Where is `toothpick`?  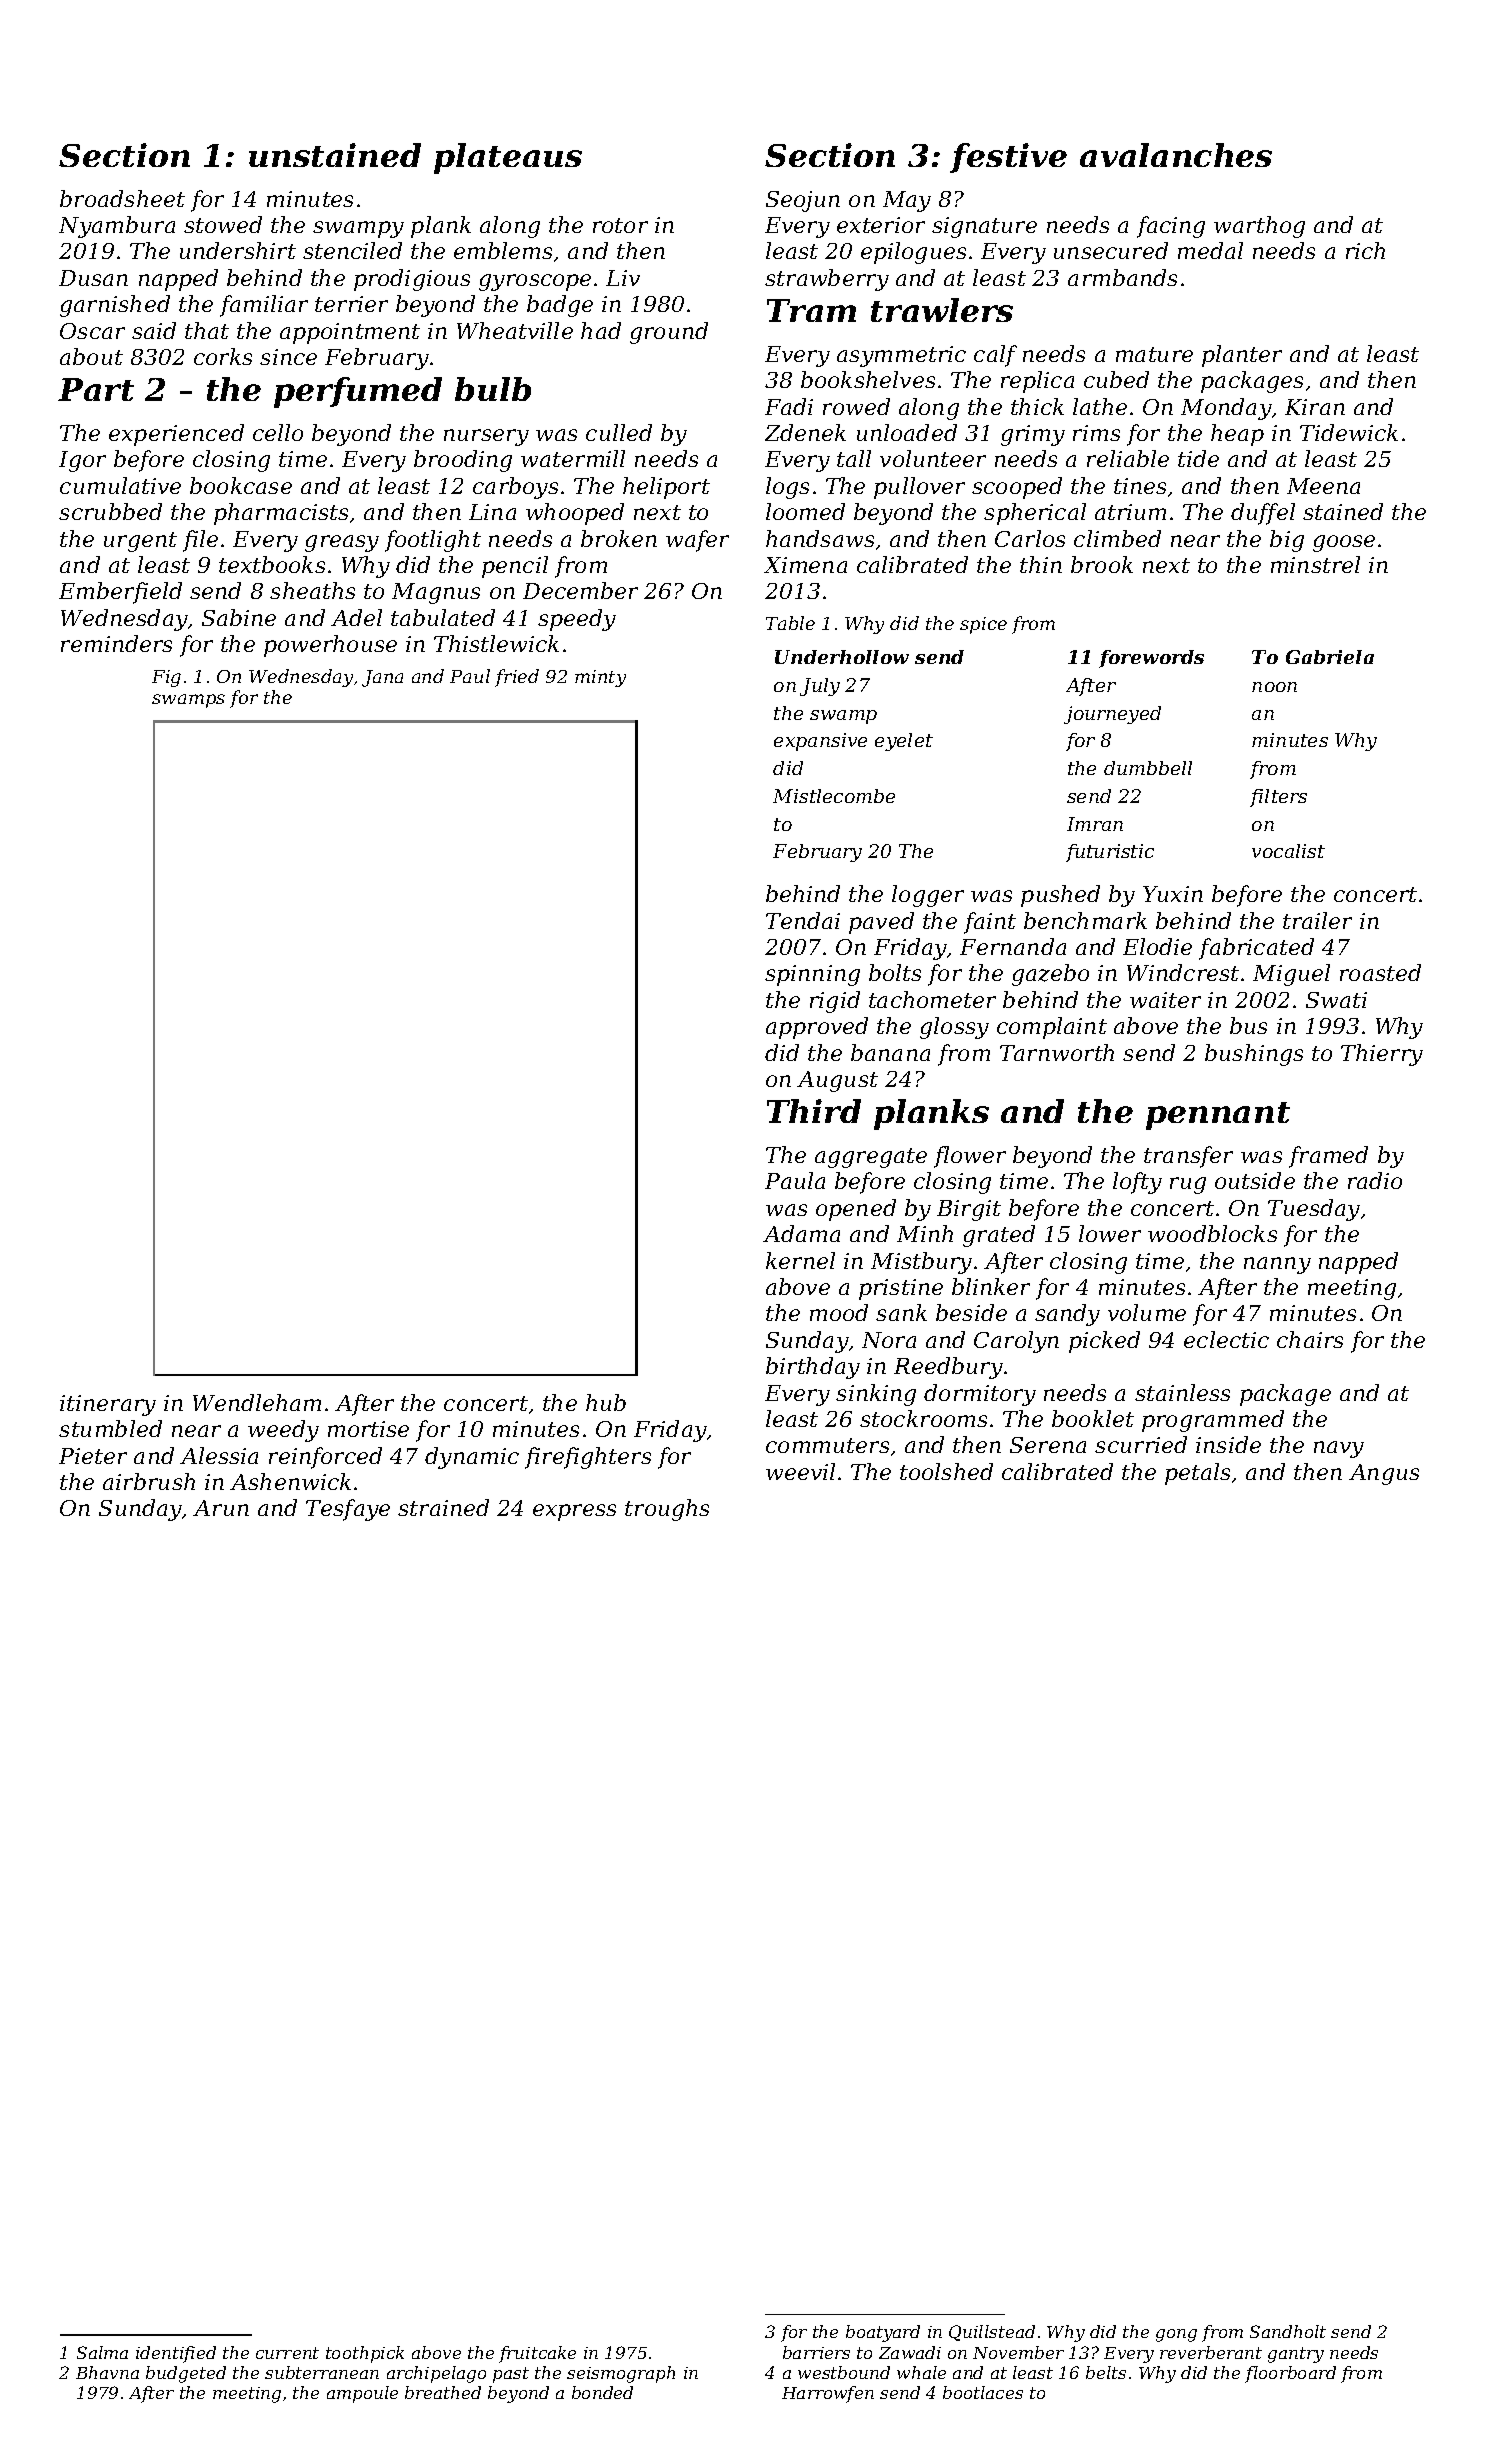
toothpick is located at coordinates (365, 2354).
